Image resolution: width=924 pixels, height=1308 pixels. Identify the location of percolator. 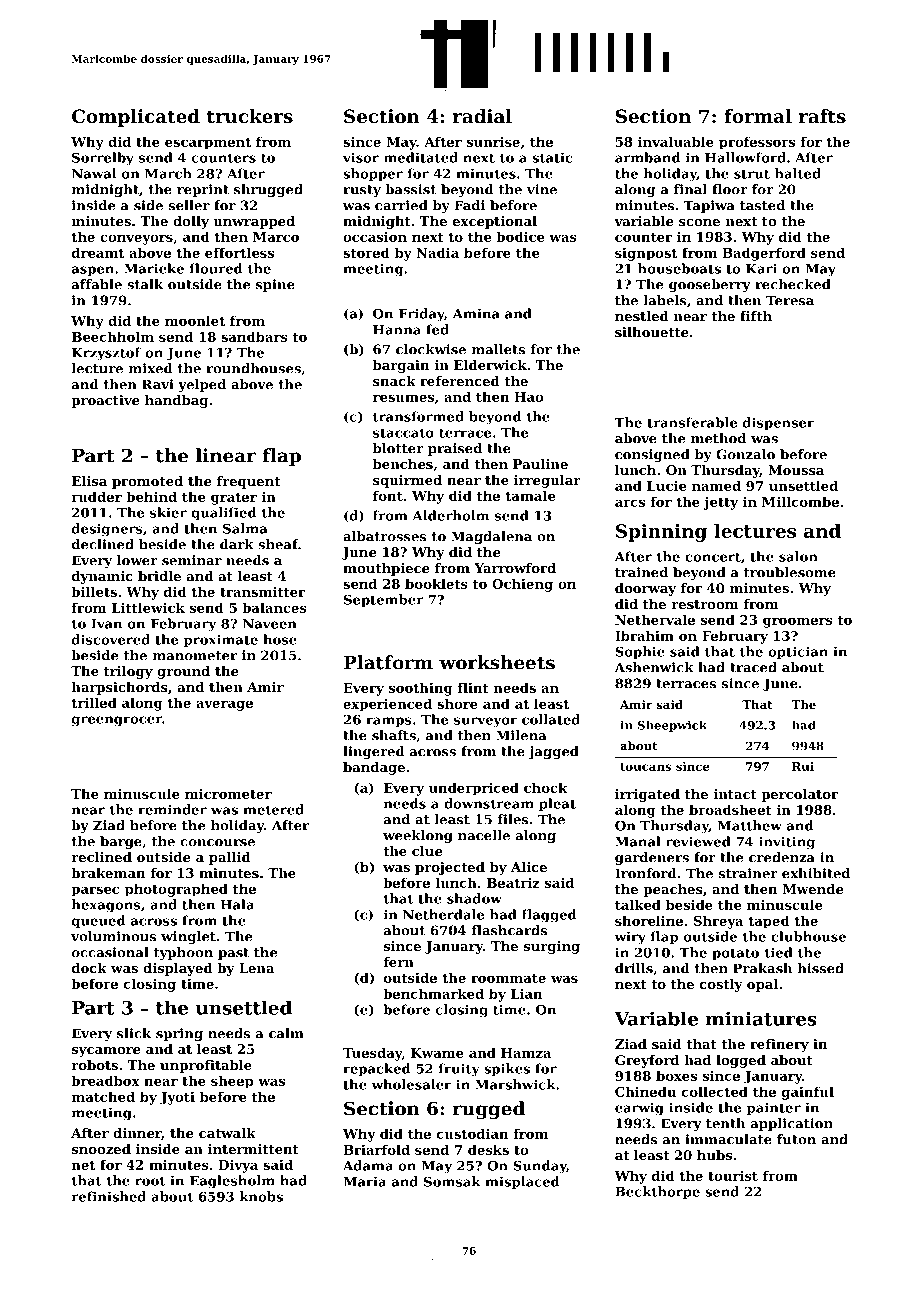
(799, 795).
